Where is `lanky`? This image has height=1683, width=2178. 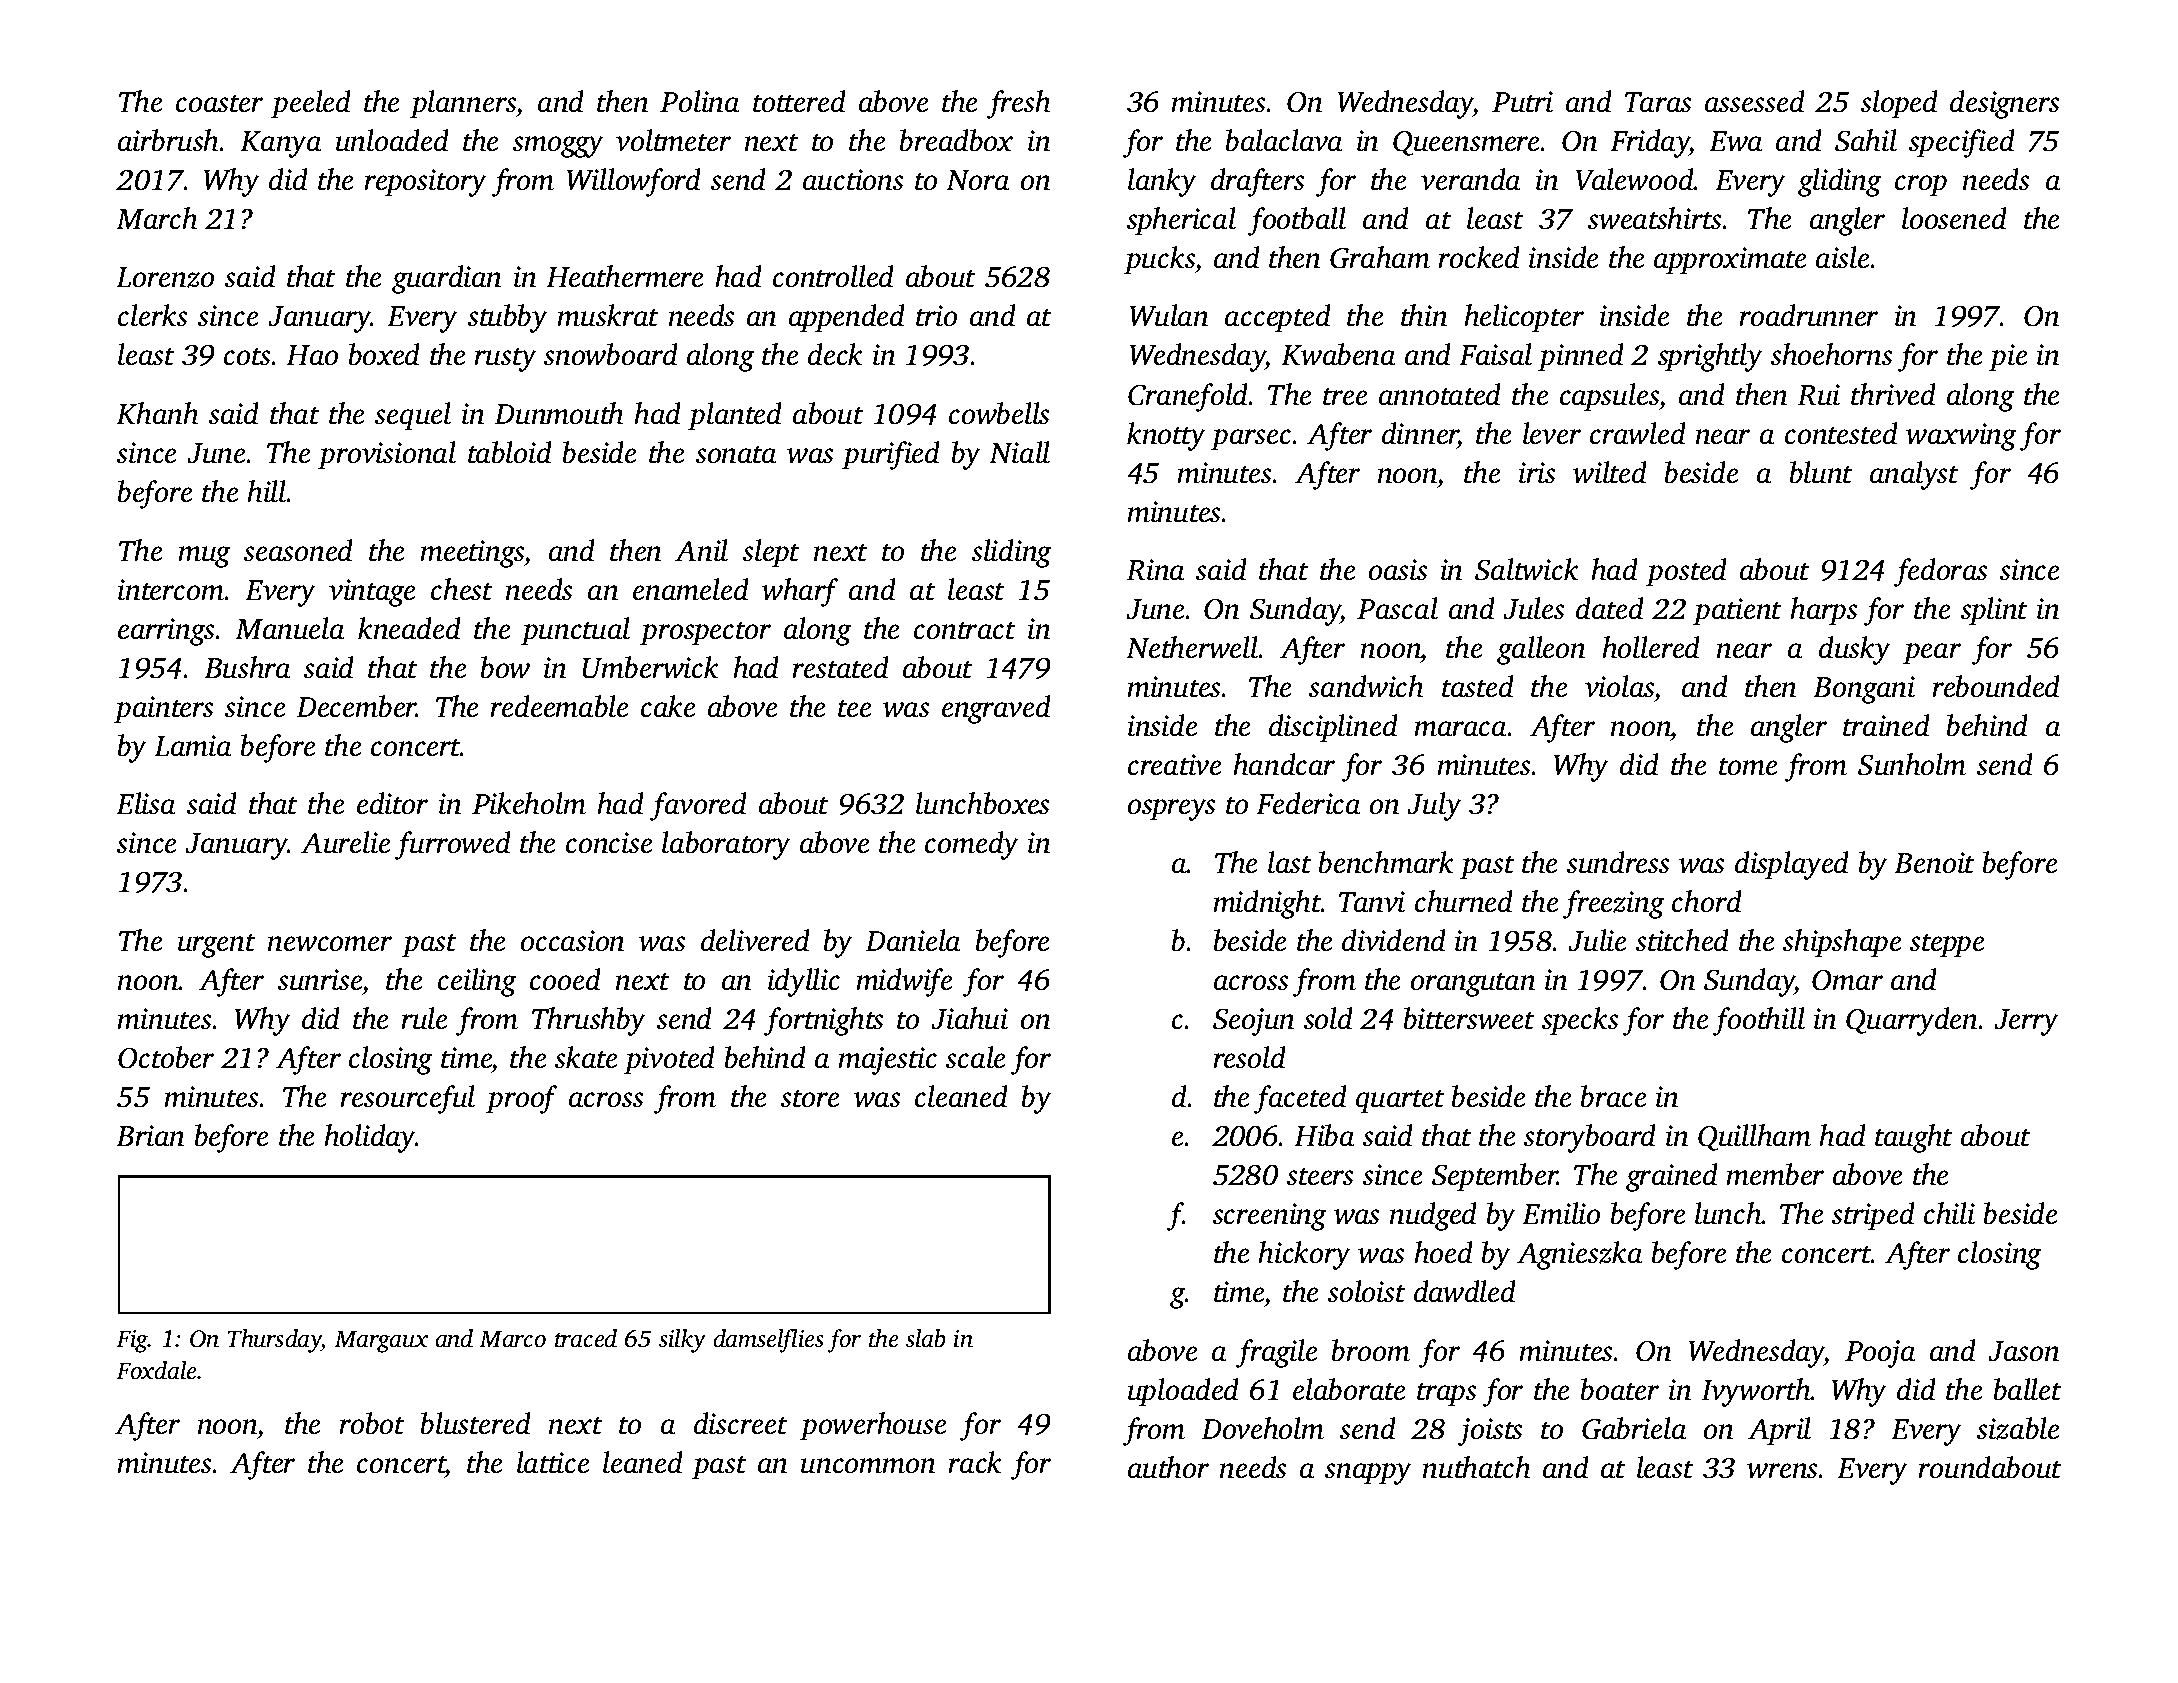 lanky is located at coordinates (1162, 182).
